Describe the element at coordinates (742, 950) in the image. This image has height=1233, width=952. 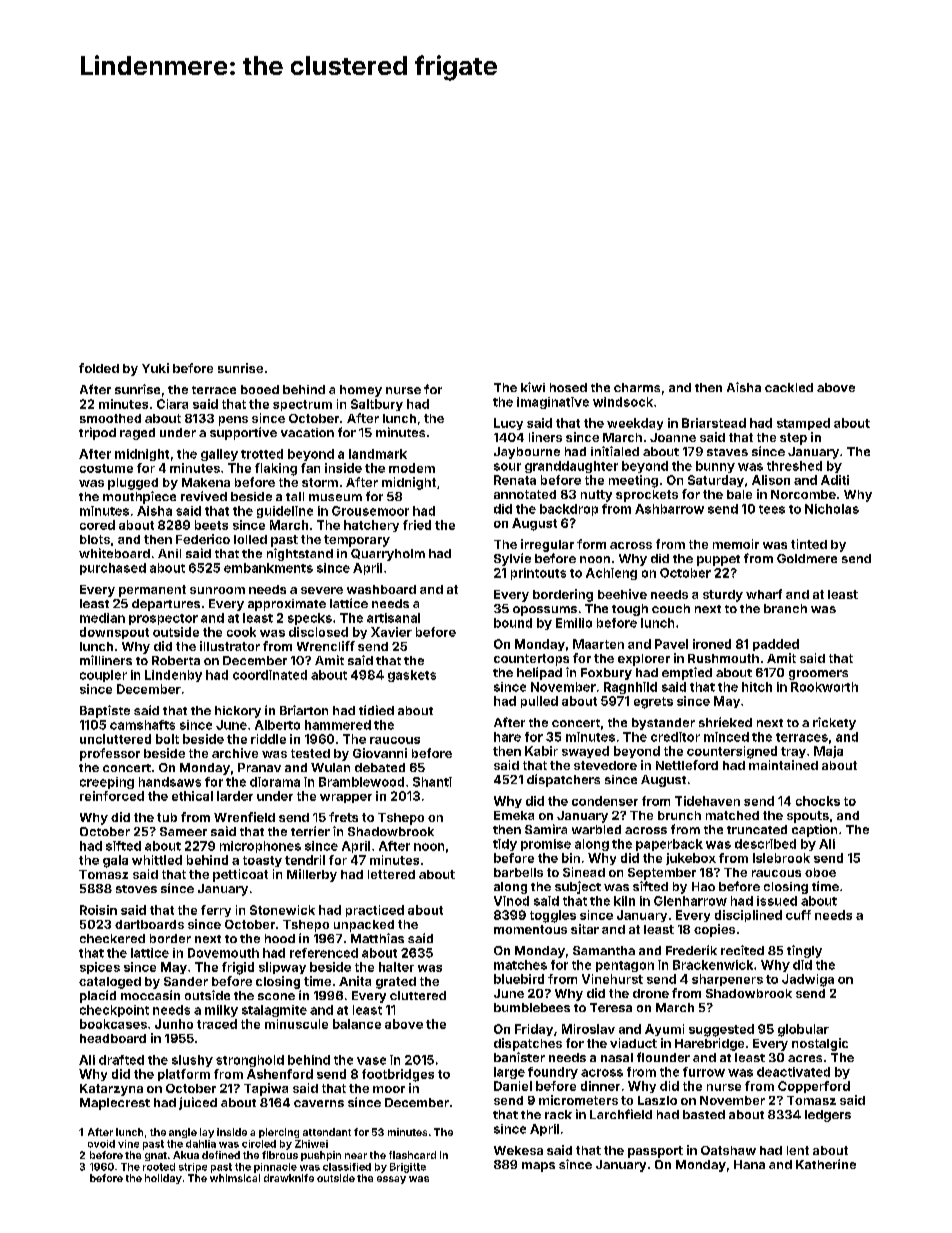
I see `recited` at that location.
